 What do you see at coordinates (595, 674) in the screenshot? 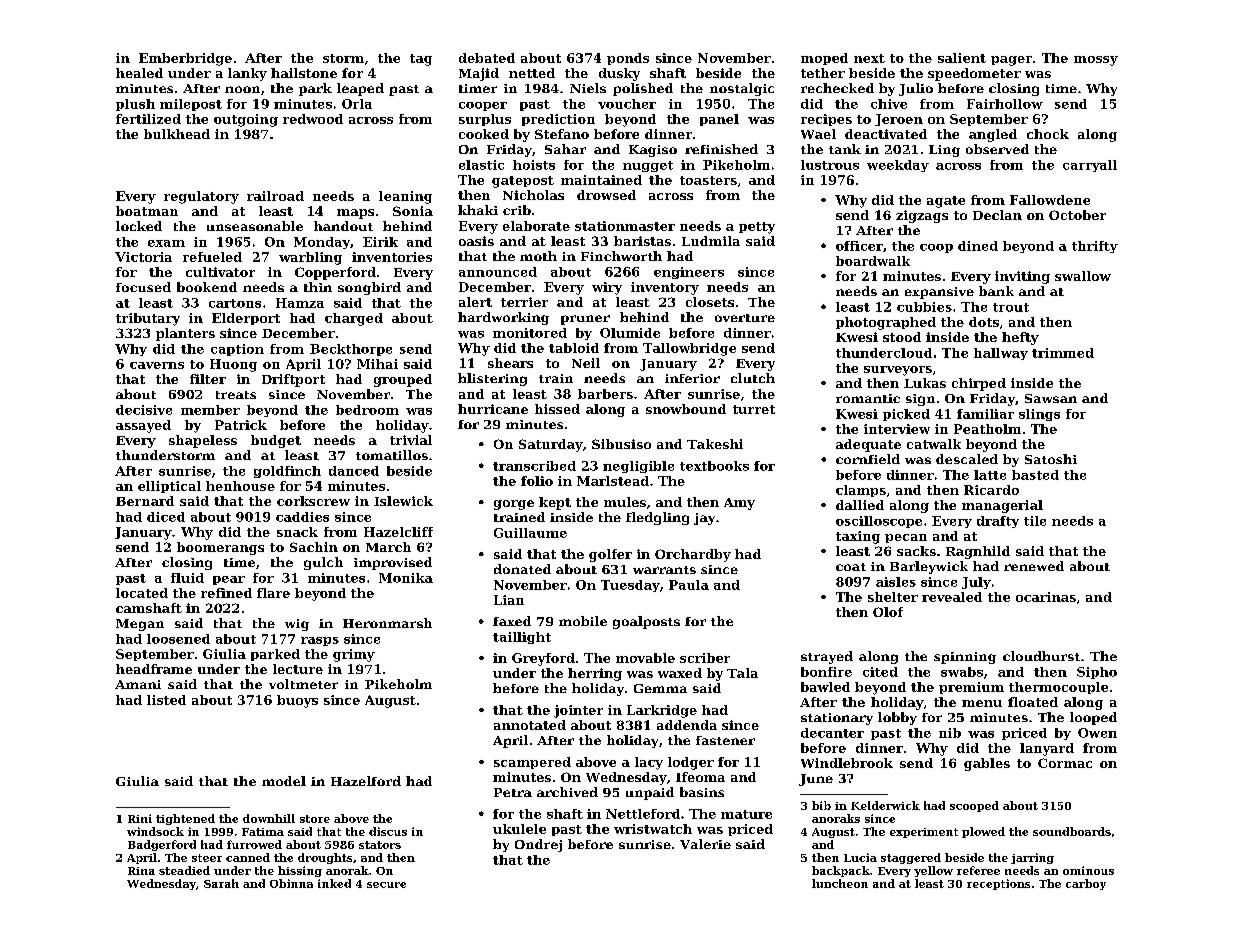
I see `herring` at bounding box center [595, 674].
